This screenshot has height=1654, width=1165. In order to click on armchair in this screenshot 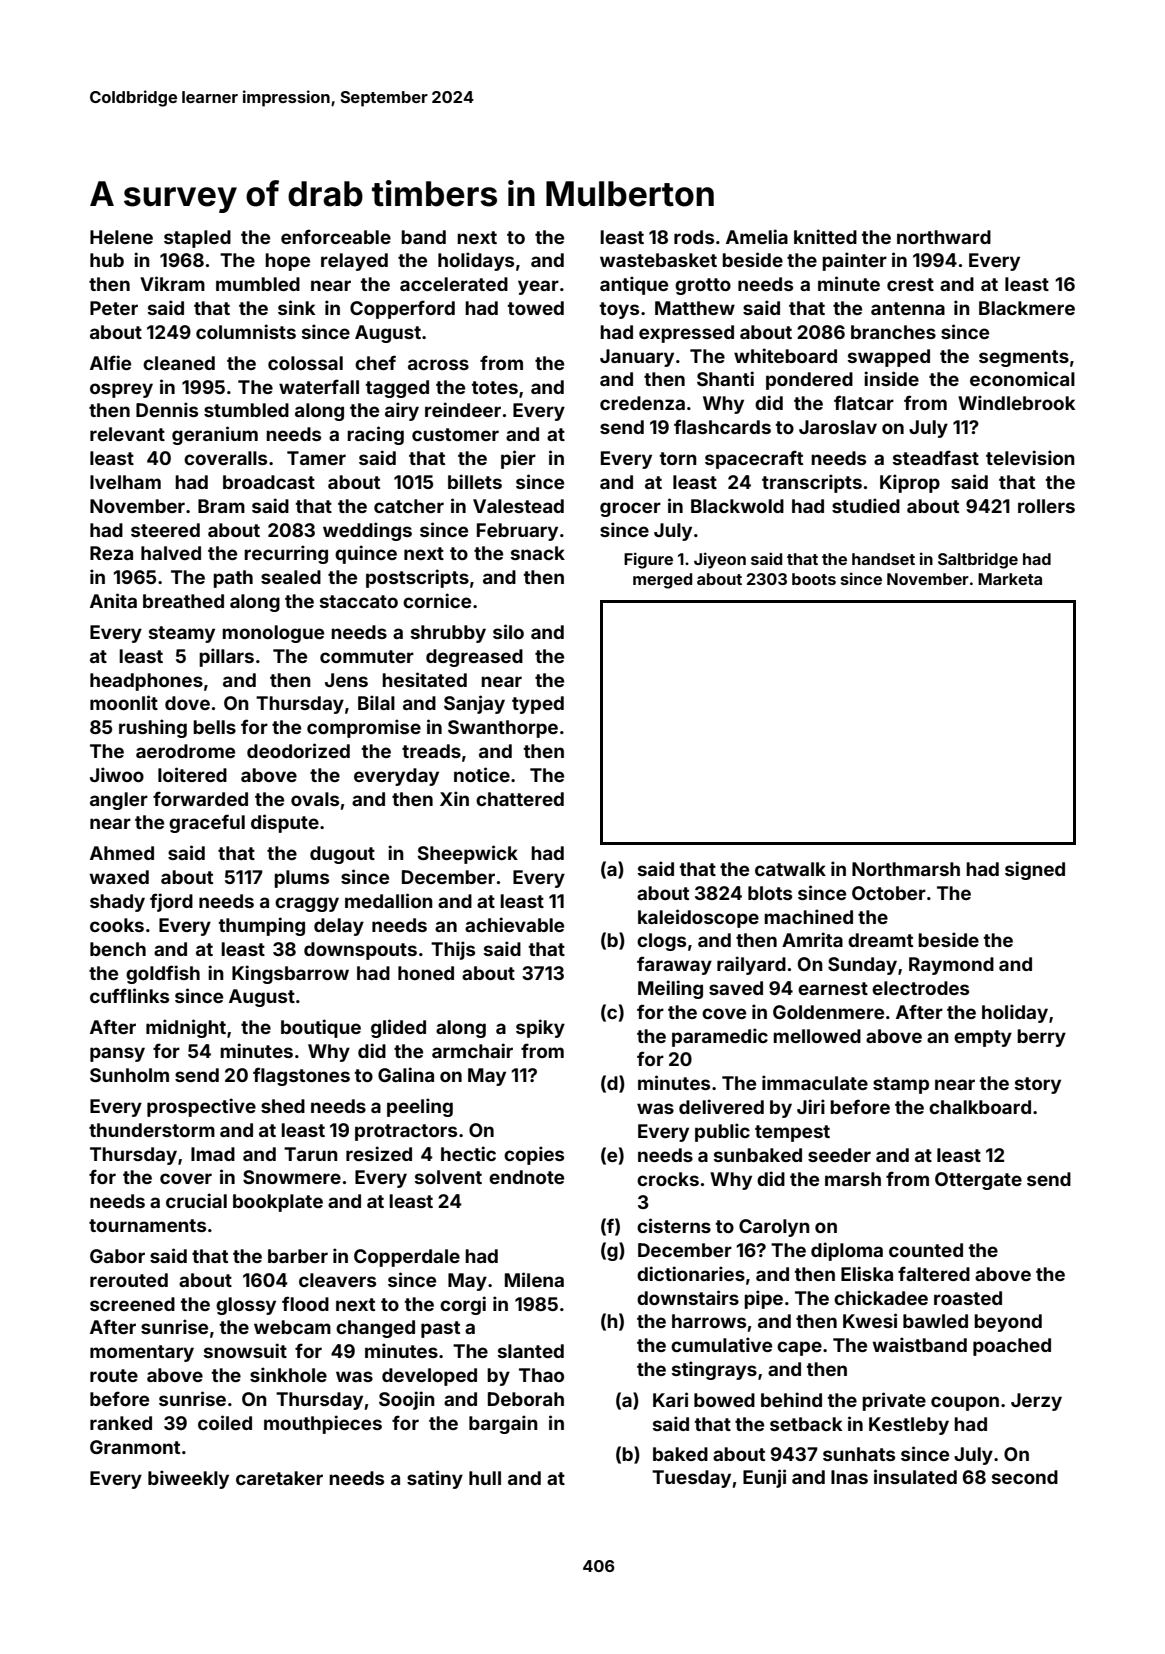, I will do `click(472, 1050)`.
